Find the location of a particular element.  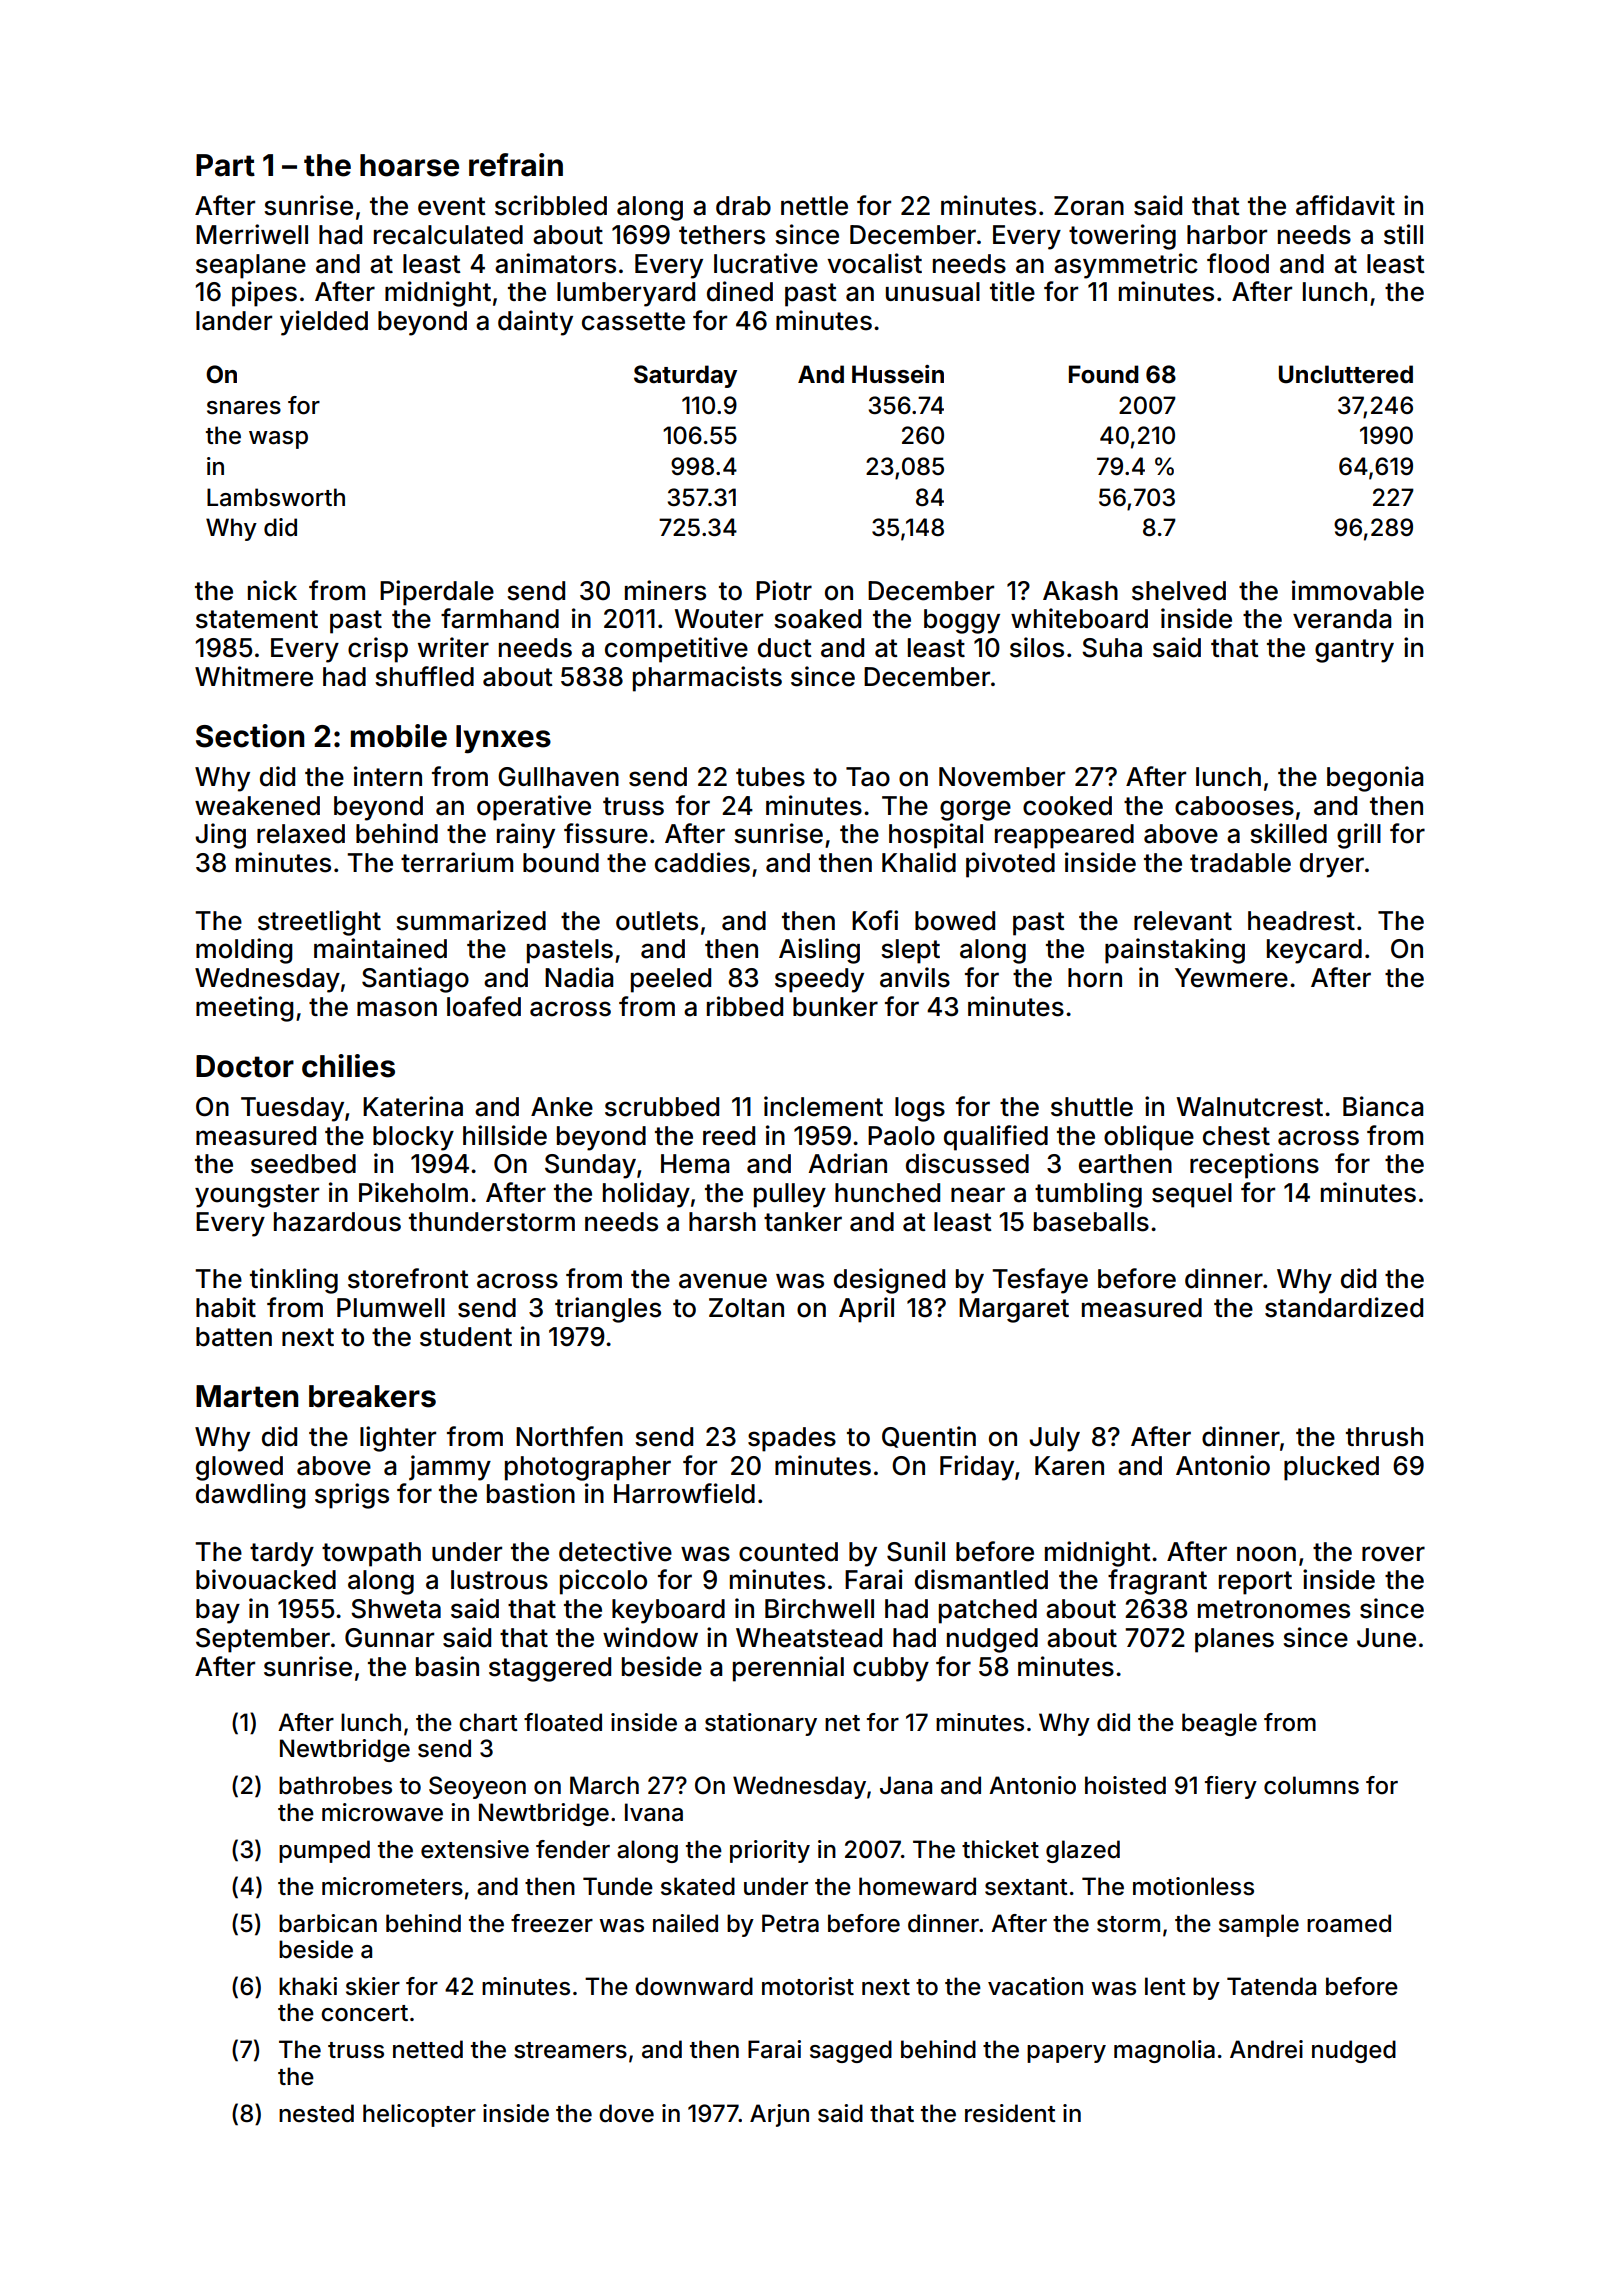

nested is located at coordinates (316, 2113).
